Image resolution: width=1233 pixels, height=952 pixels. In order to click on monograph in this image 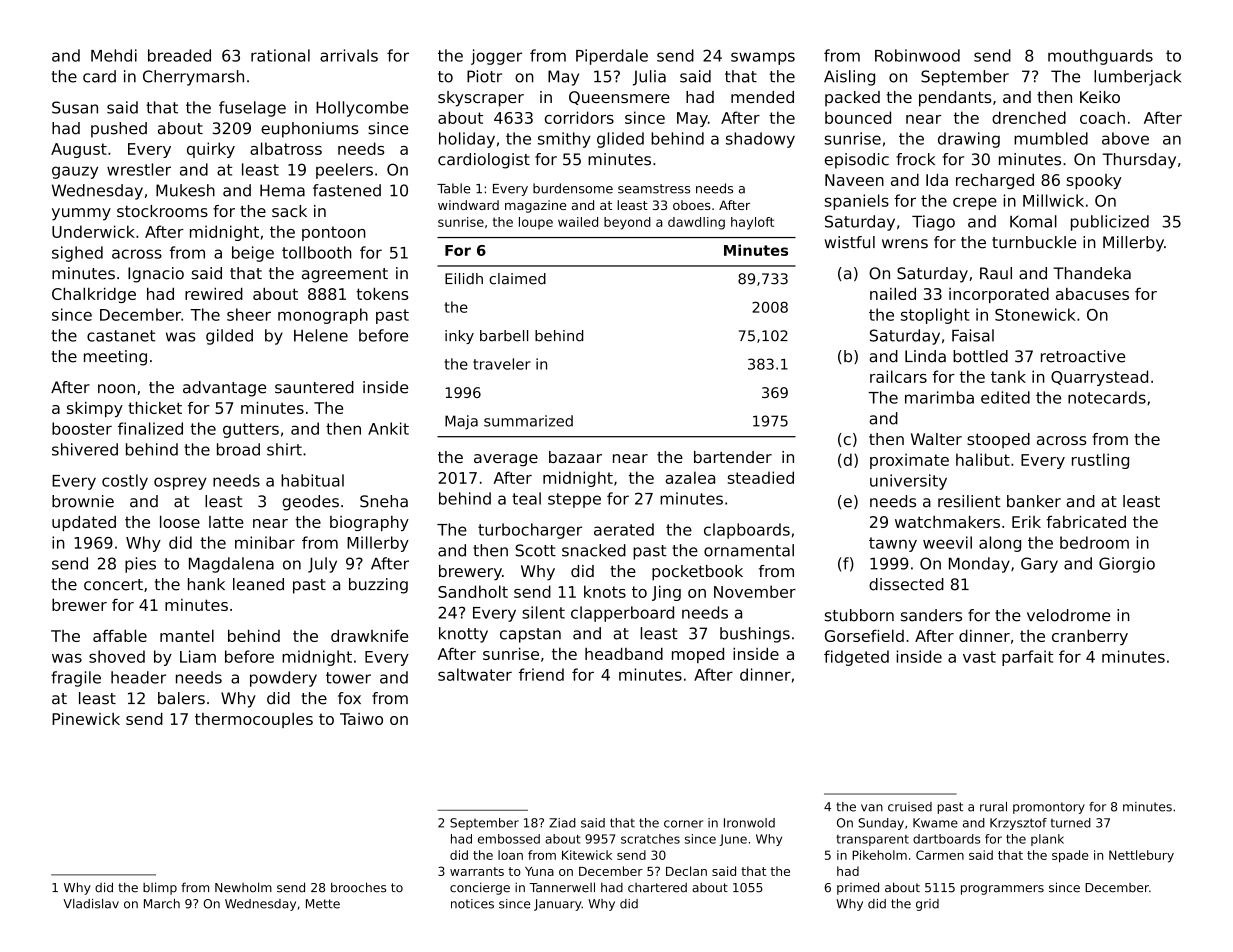, I will do `click(323, 316)`.
